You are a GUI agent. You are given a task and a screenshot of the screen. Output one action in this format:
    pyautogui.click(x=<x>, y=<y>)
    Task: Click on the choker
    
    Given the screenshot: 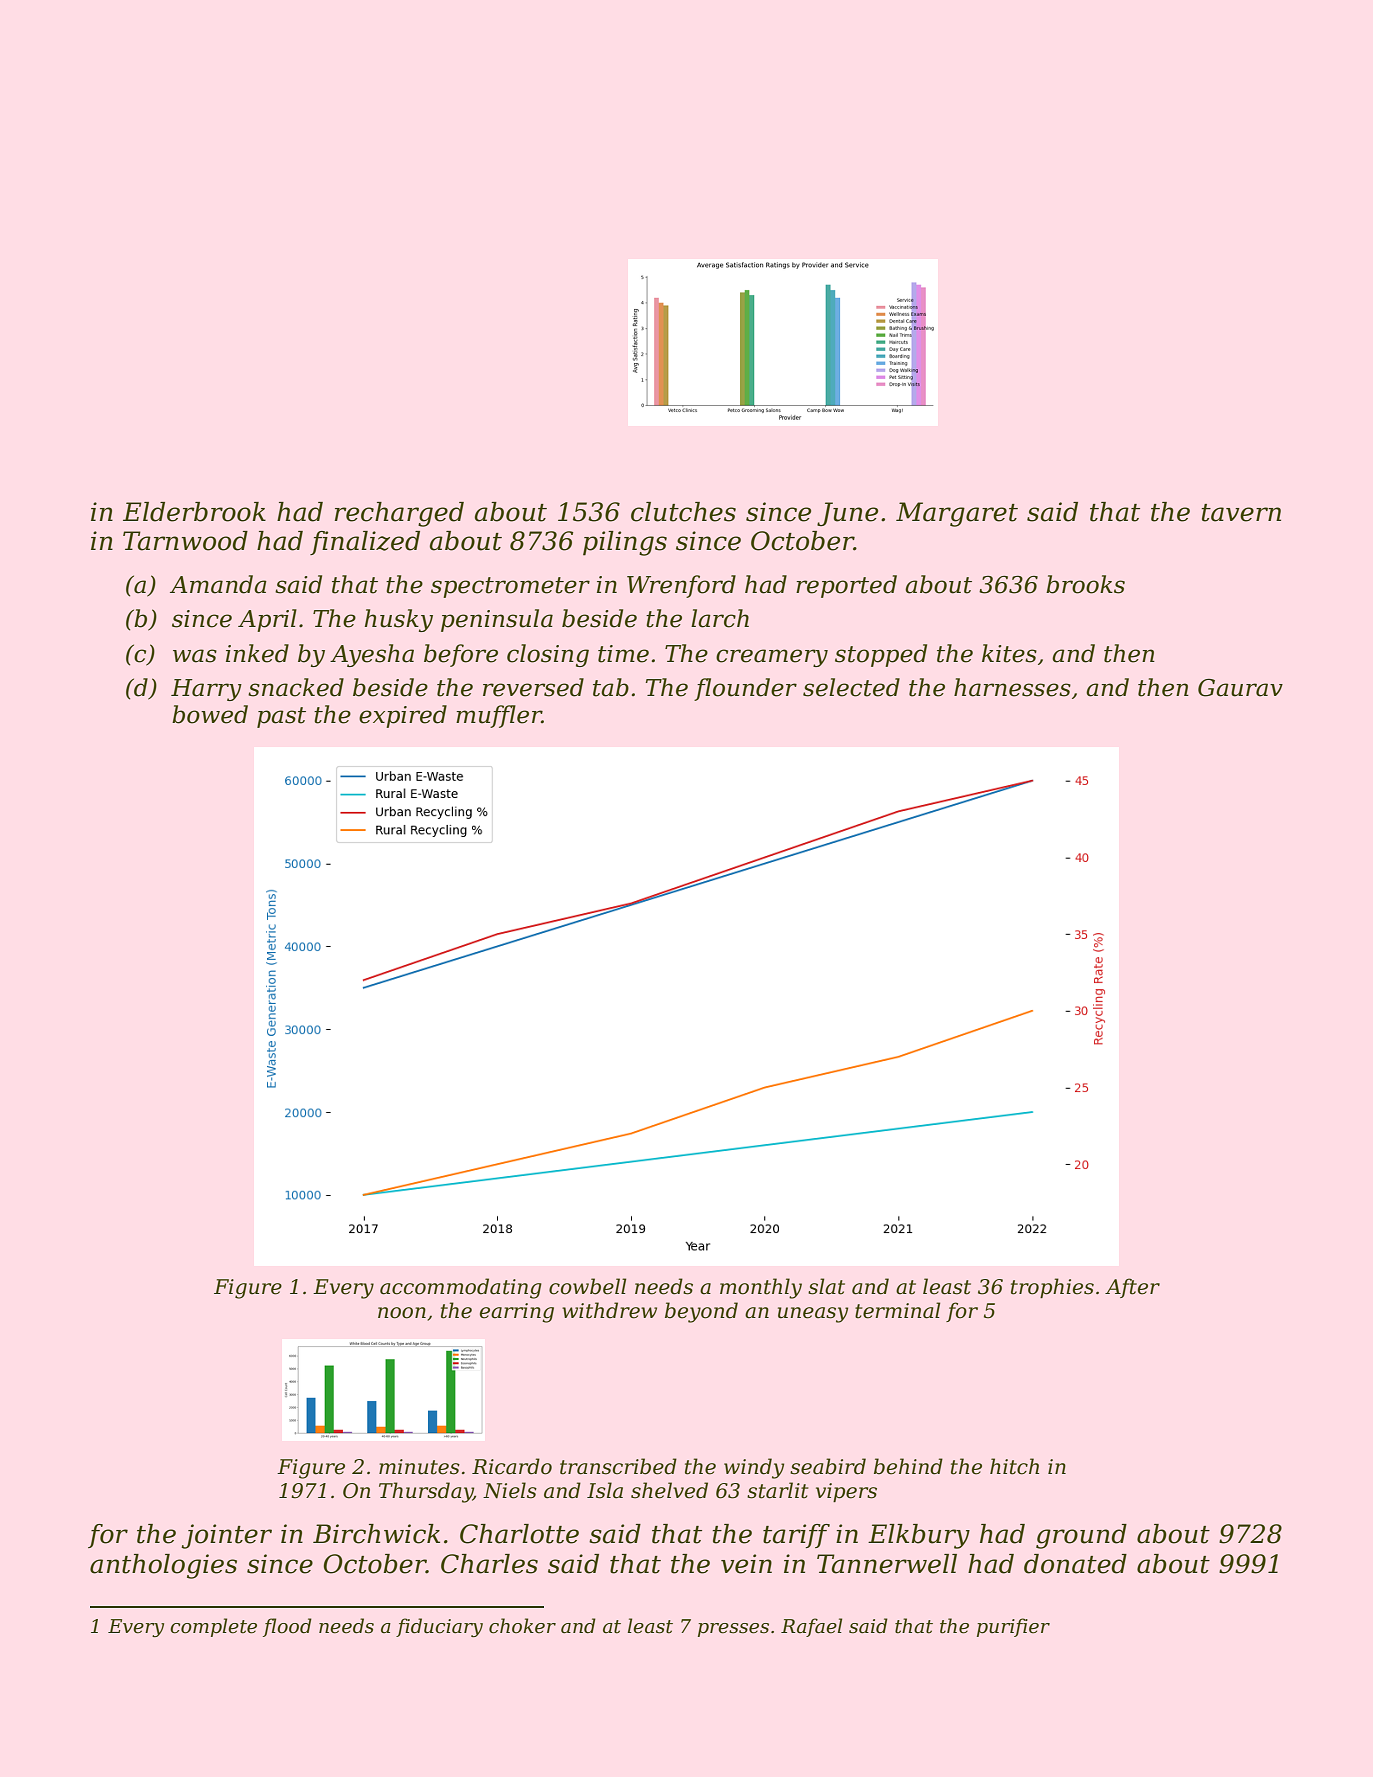 What is the action you would take?
    pyautogui.click(x=522, y=1626)
